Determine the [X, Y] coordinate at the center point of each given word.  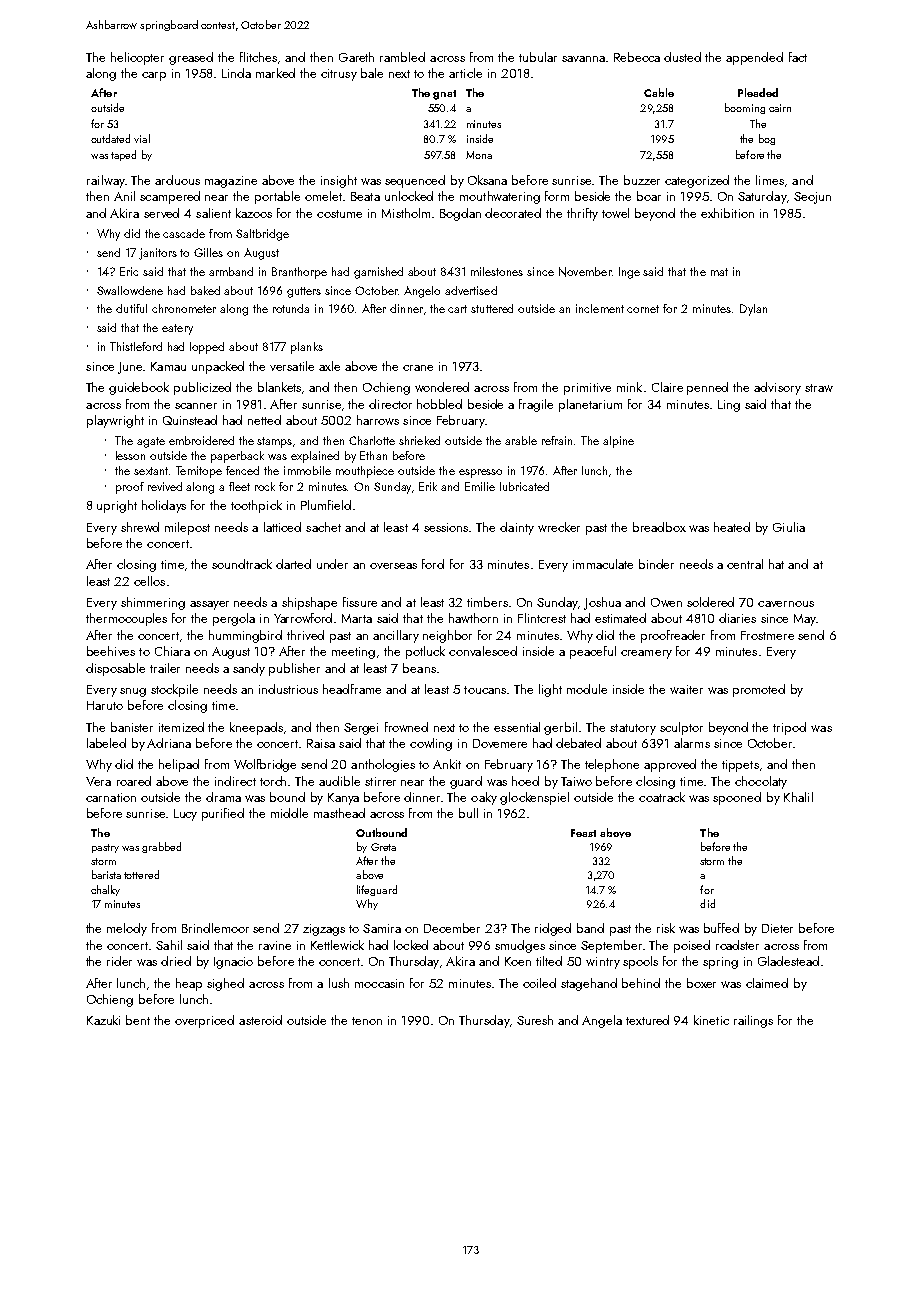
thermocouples [126, 619]
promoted [759, 690]
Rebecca [637, 57]
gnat [444, 95]
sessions [447, 527]
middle [289, 813]
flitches [258, 57]
